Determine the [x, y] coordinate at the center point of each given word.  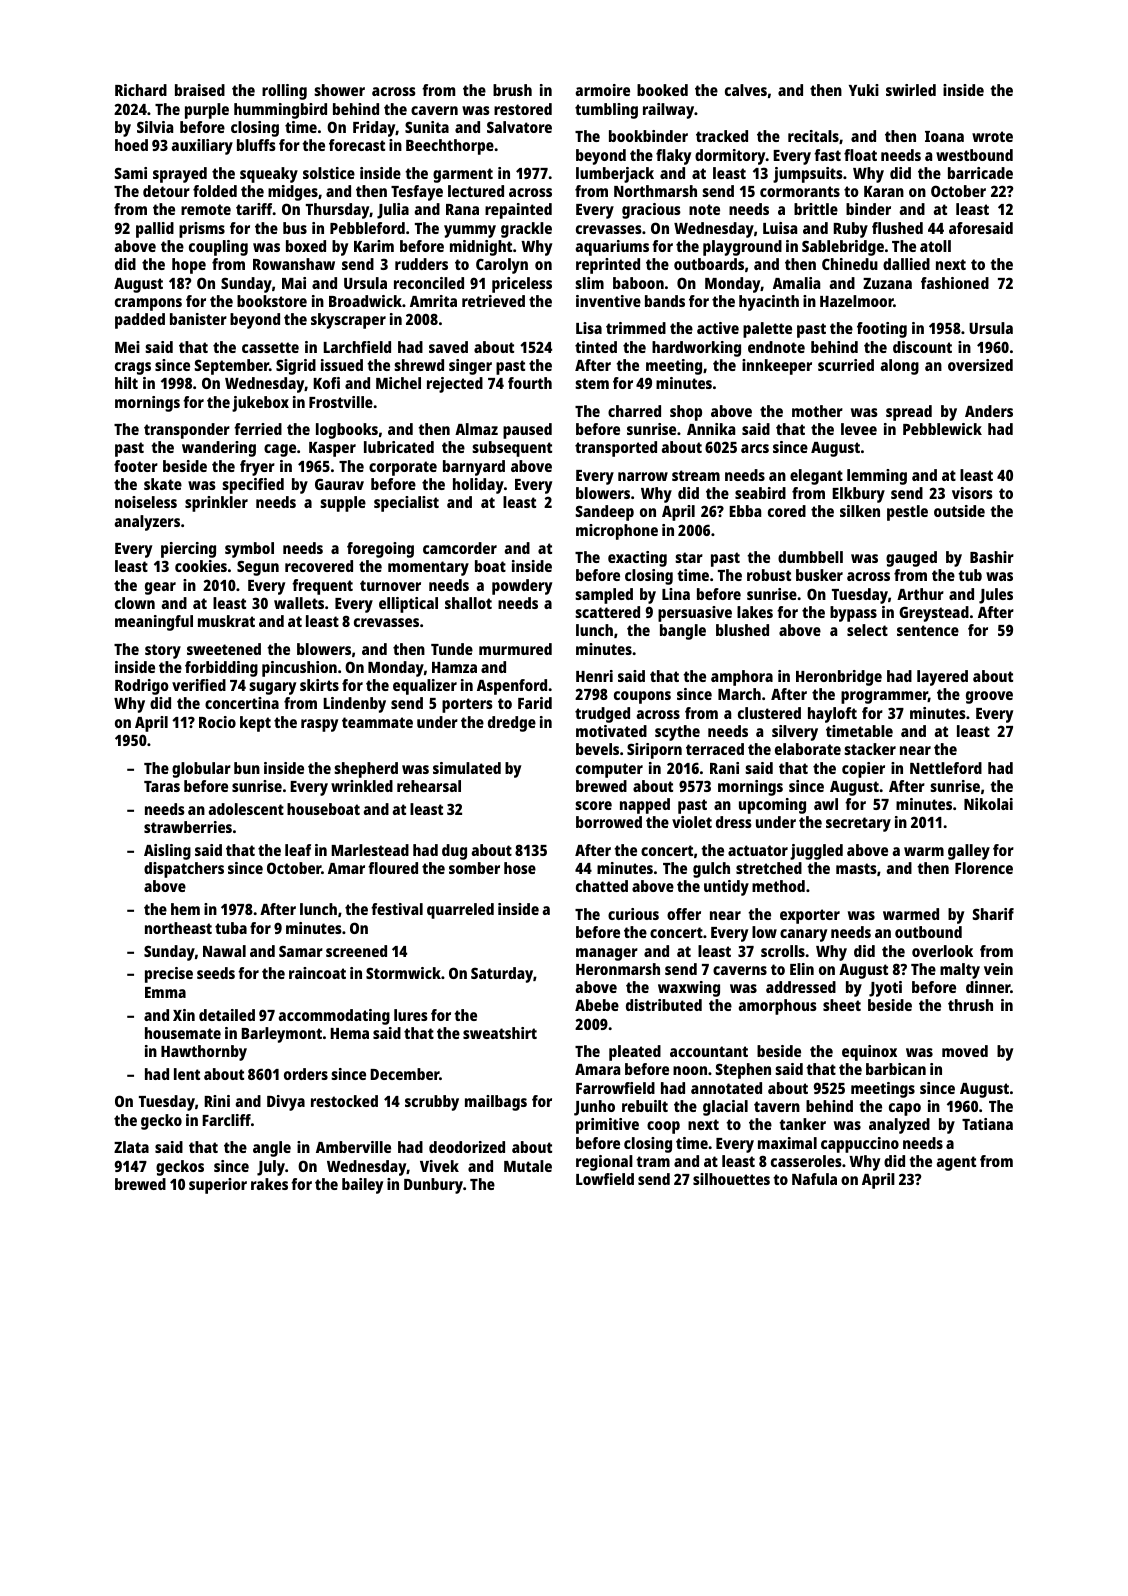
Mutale [528, 1166]
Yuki [864, 90]
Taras [162, 786]
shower [339, 90]
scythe [677, 733]
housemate [183, 1033]
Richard [141, 90]
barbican [896, 1069]
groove [989, 697]
